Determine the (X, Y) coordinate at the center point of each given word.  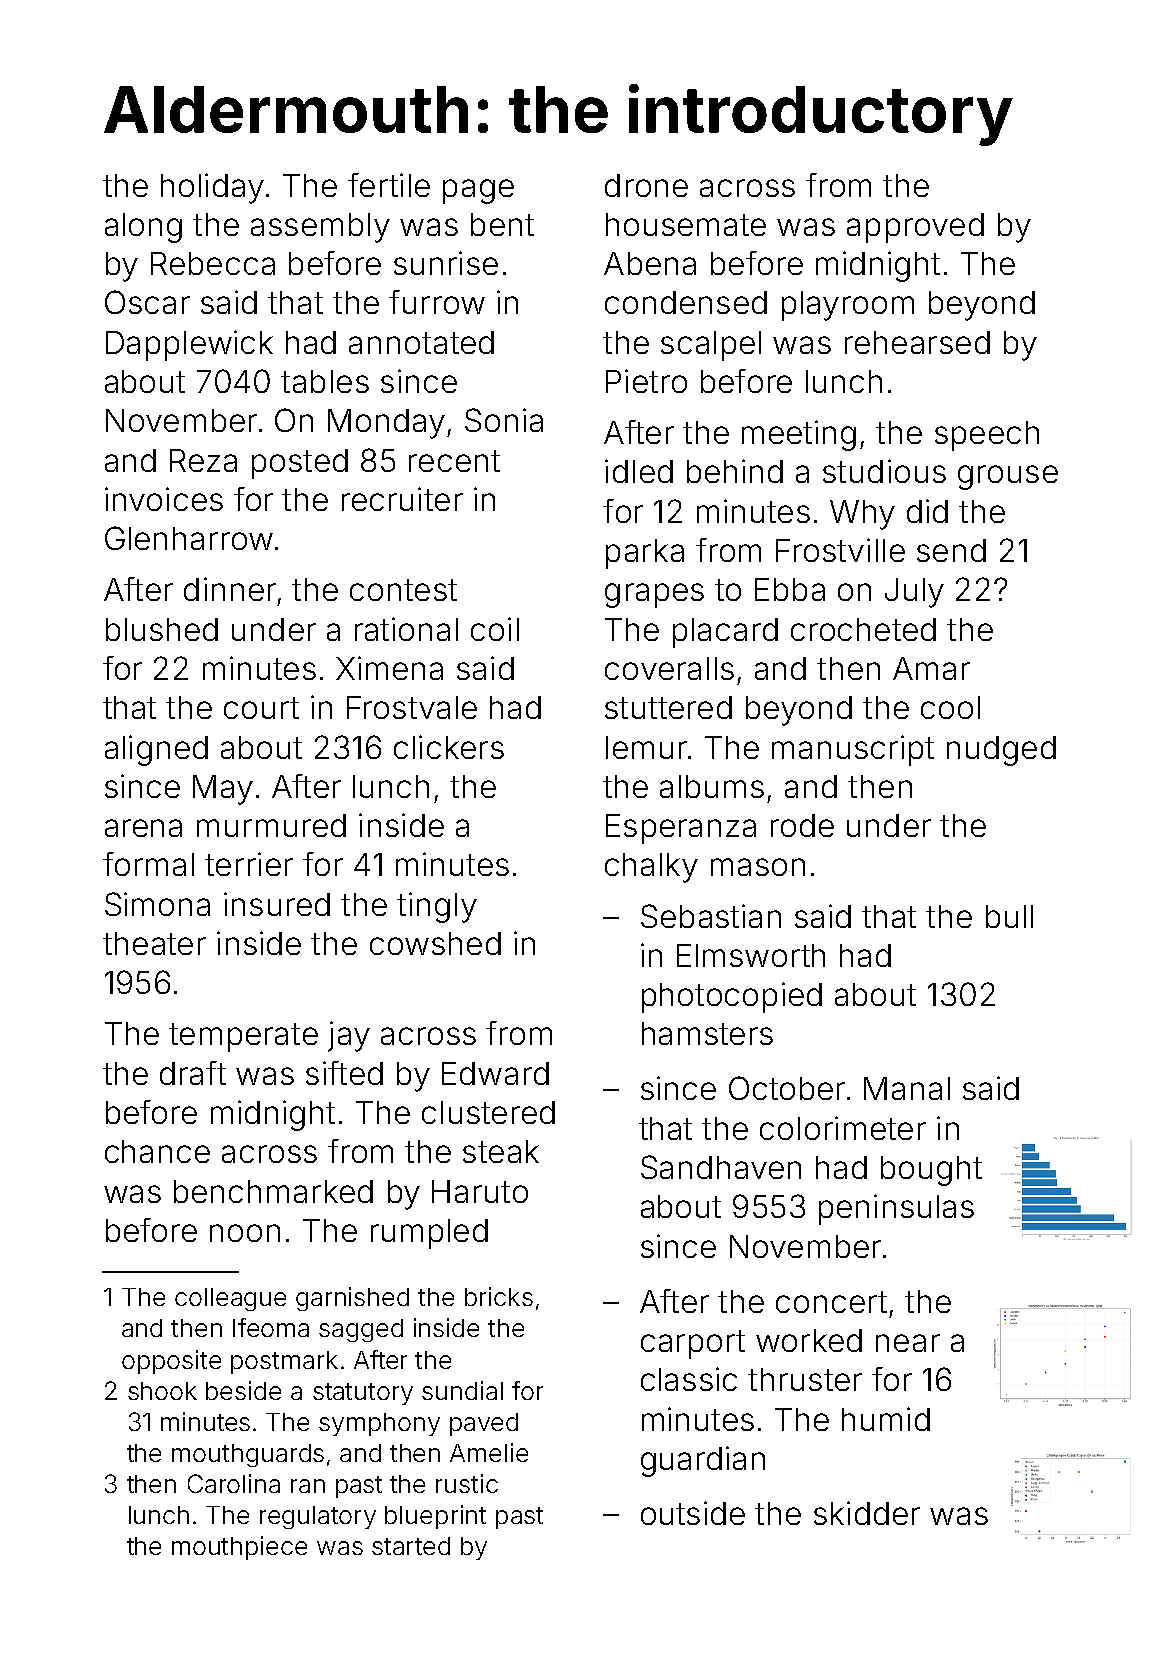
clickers (449, 747)
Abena (650, 263)
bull (1009, 916)
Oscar (147, 302)
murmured (271, 825)
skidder (867, 1513)
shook (162, 1391)
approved (915, 228)
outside (693, 1513)
